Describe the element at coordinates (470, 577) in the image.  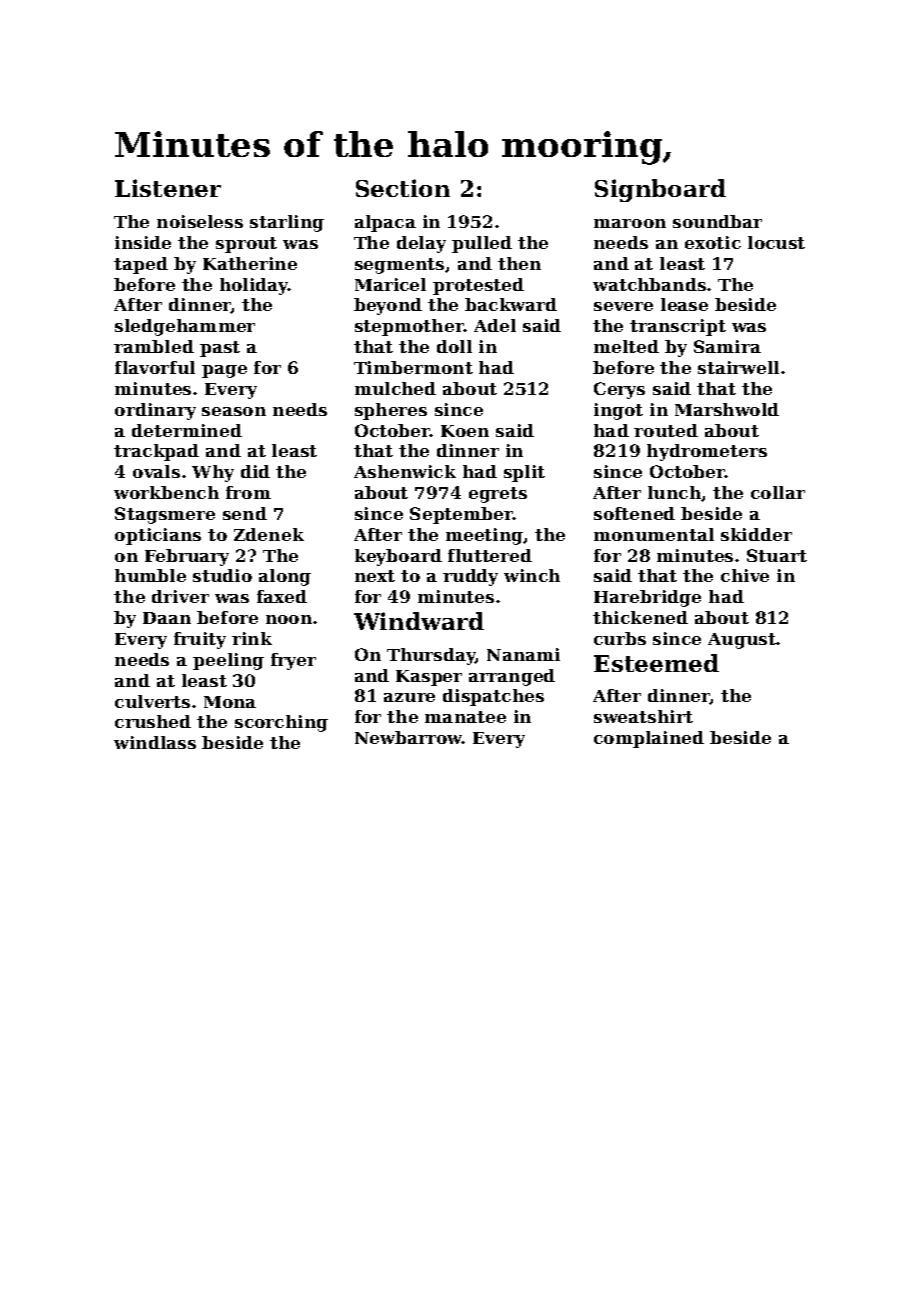
I see `ruddy` at that location.
